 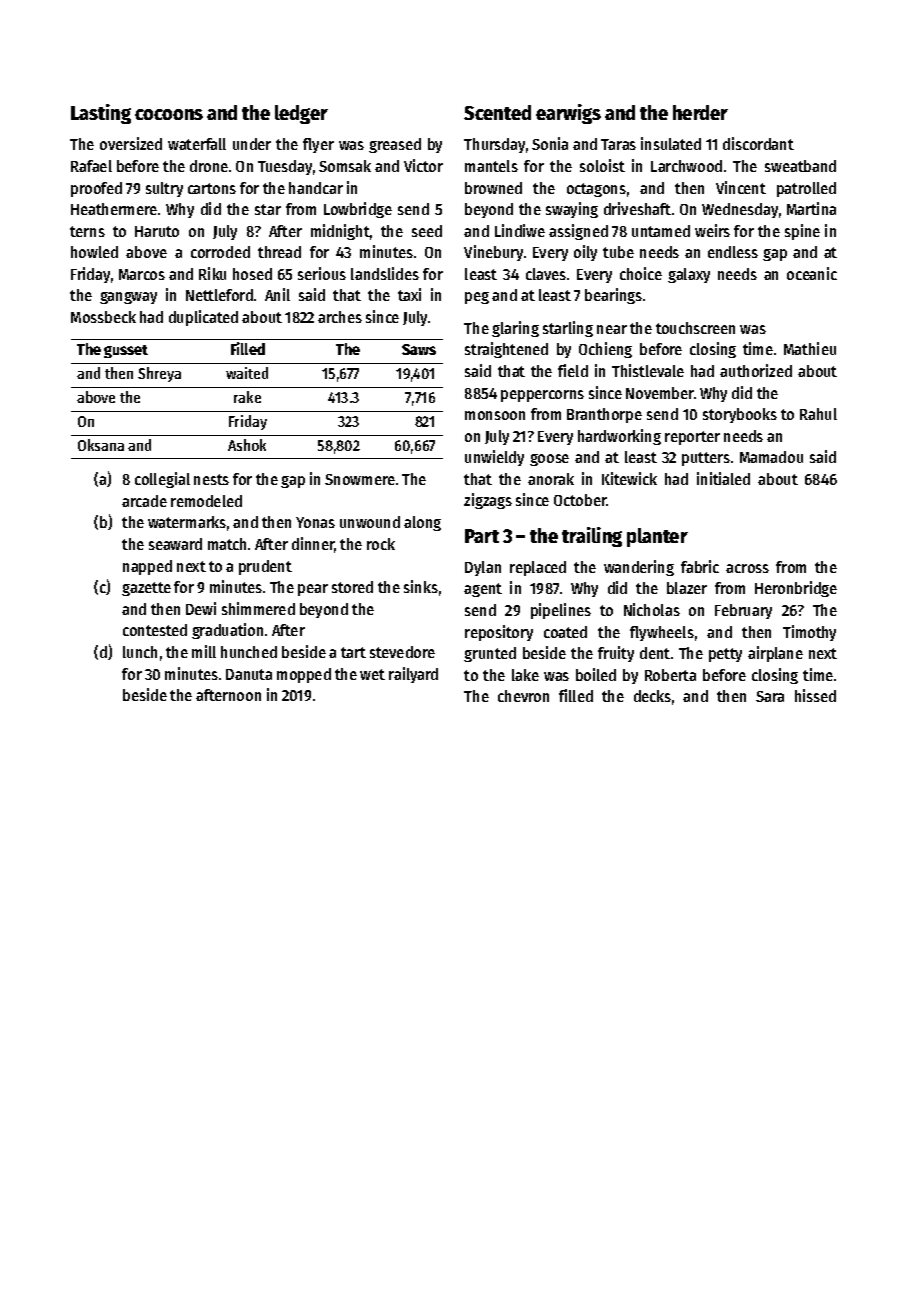 I want to click on Lasting, so click(x=101, y=114).
